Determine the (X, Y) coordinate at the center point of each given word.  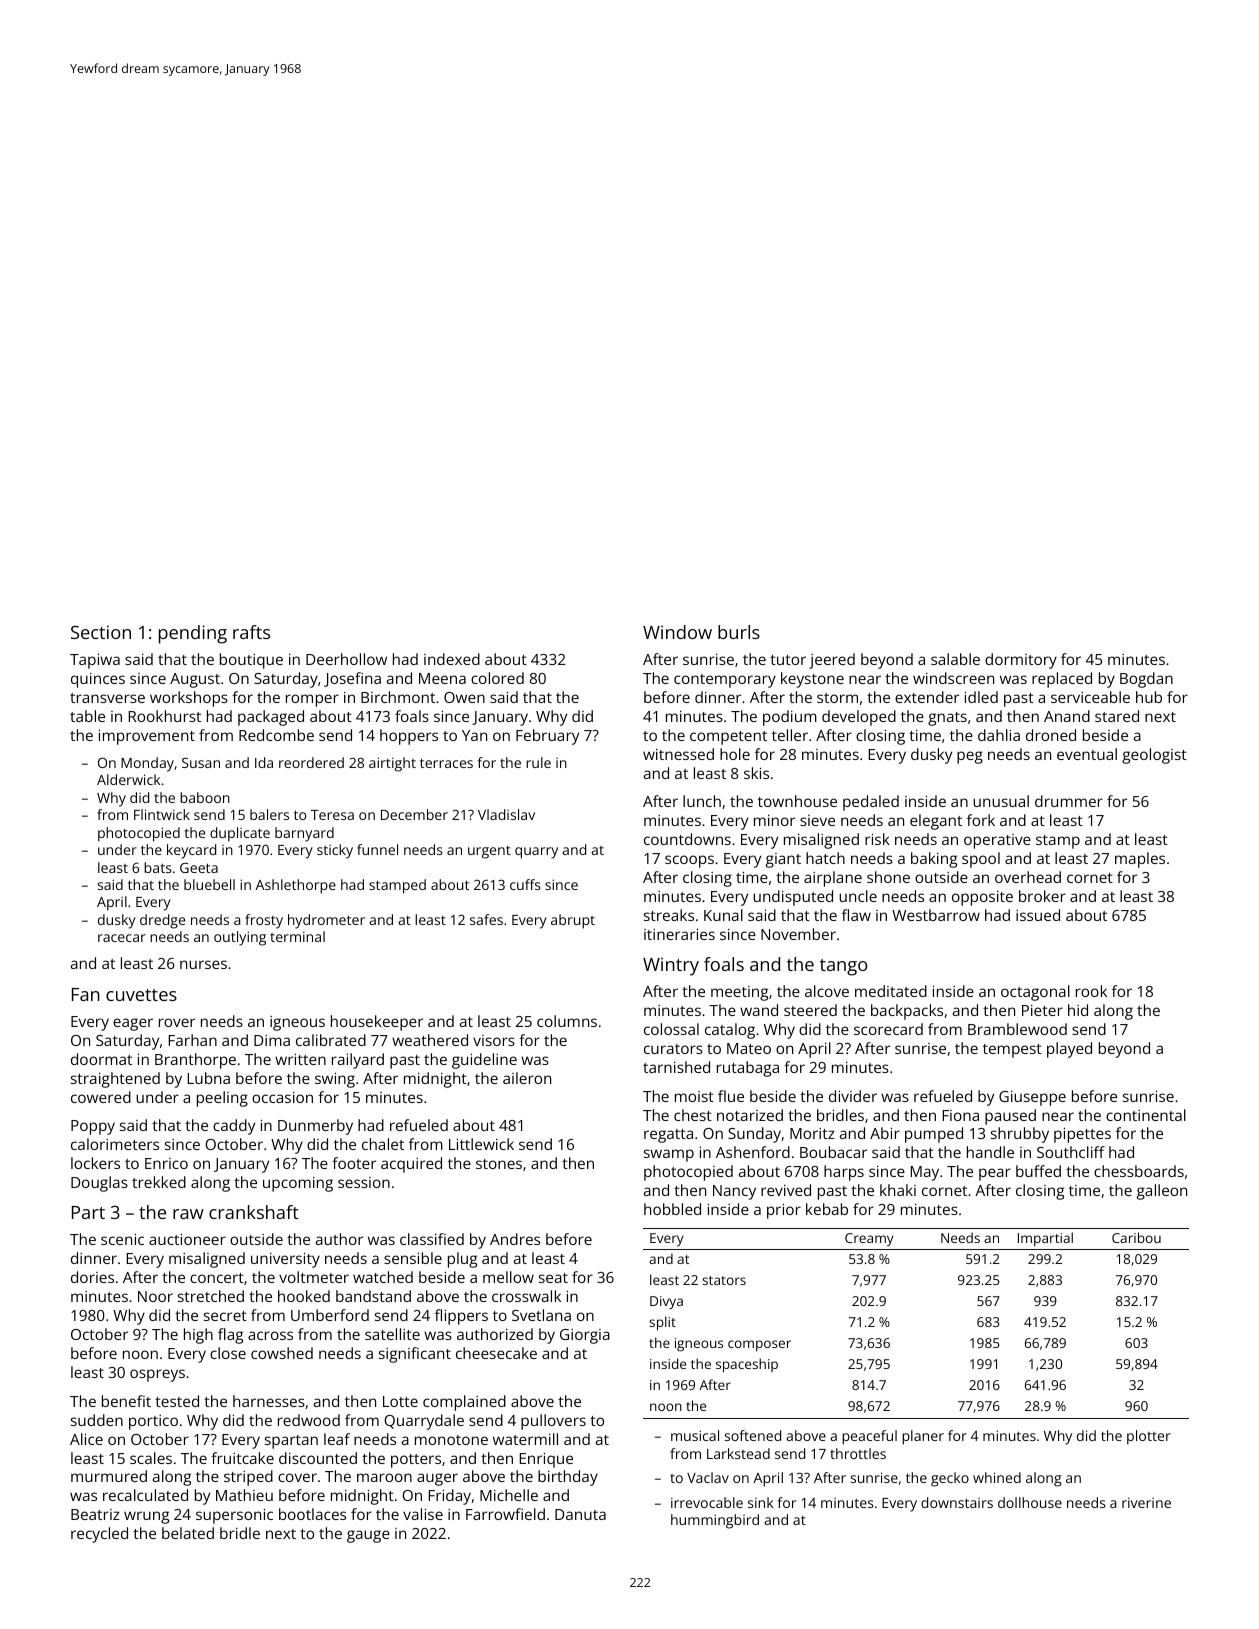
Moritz (812, 1133)
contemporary (725, 681)
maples (1140, 860)
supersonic (234, 1516)
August (195, 680)
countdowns (687, 839)
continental (1146, 1115)
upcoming (298, 1184)
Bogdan (1146, 680)
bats (158, 867)
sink (760, 1502)
